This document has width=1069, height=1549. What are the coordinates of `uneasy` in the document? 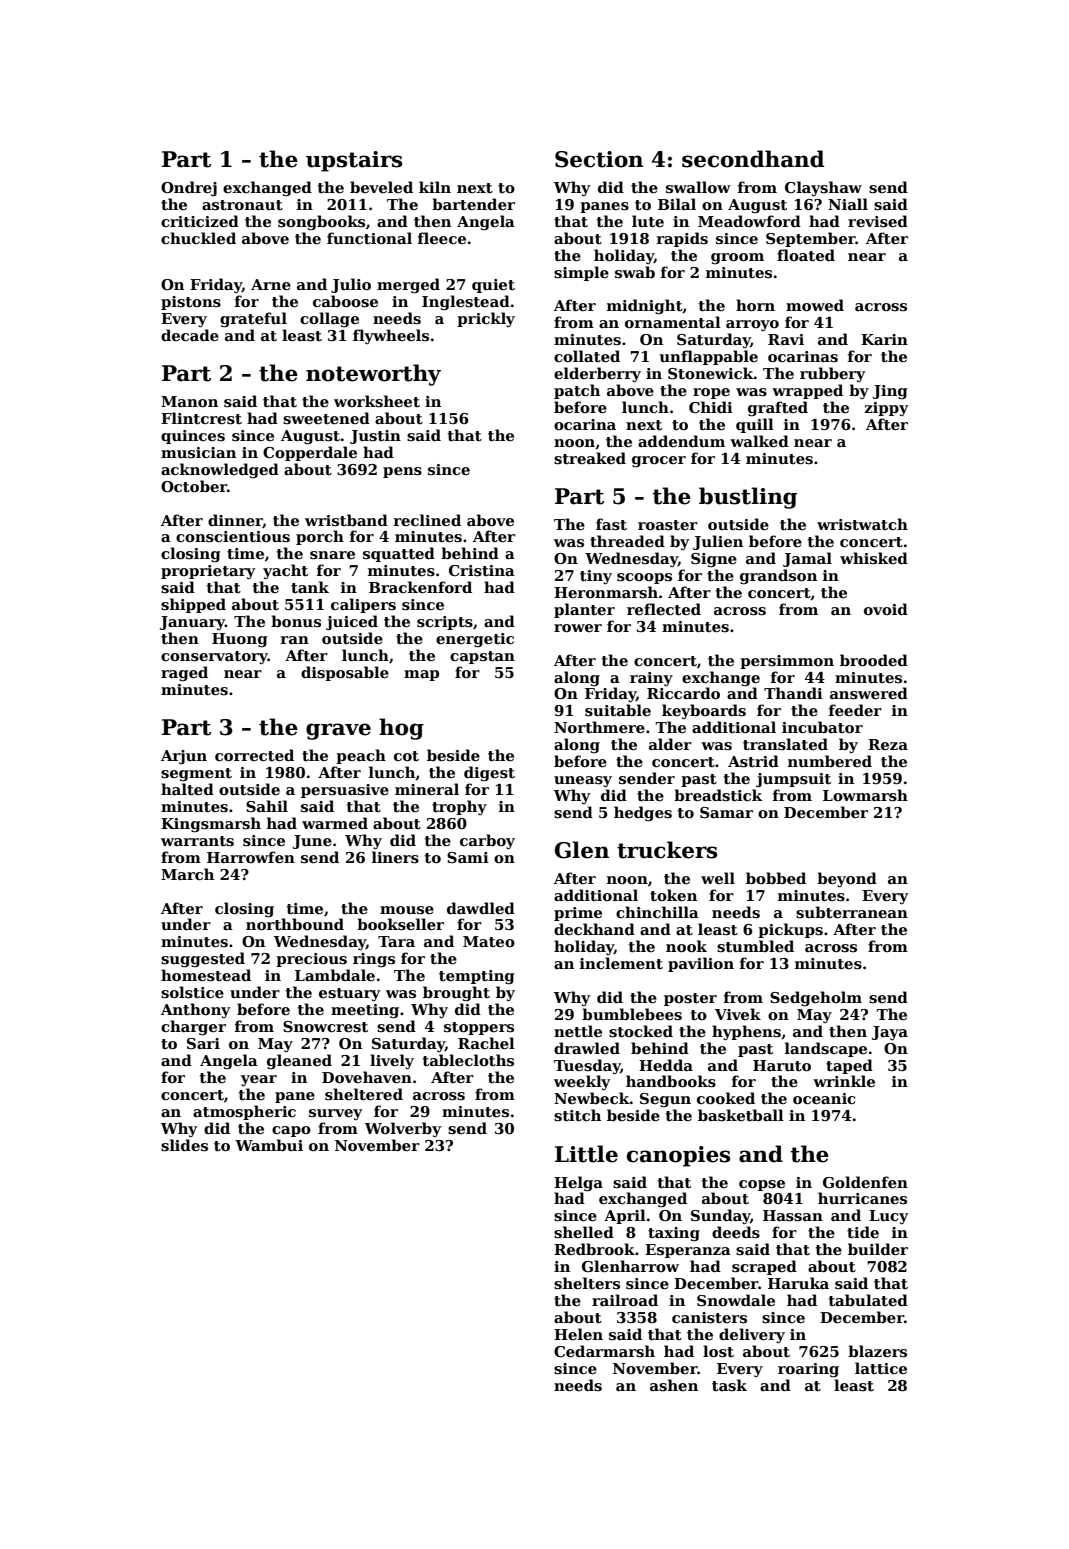 It's located at (583, 781).
